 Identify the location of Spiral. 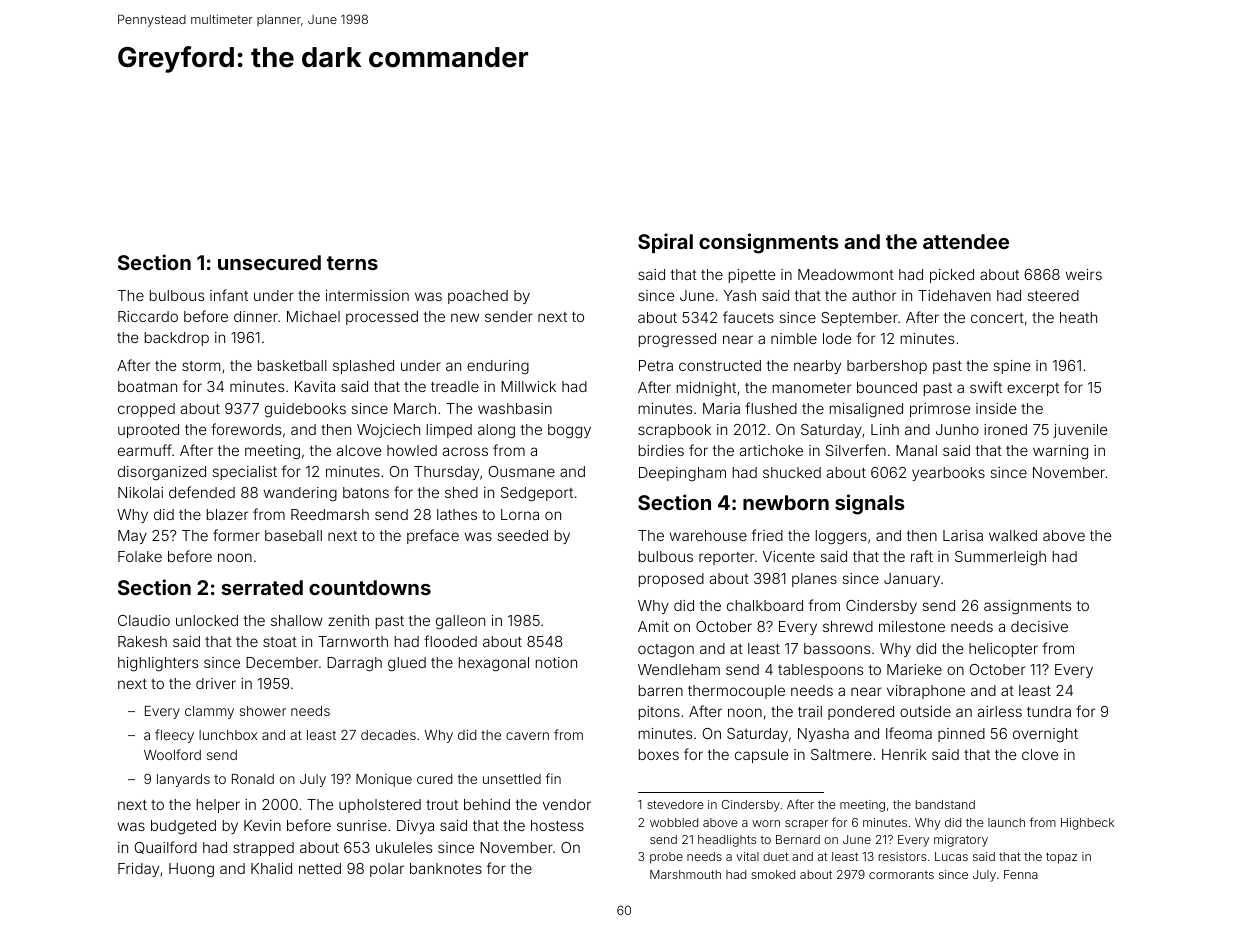
(665, 243).
